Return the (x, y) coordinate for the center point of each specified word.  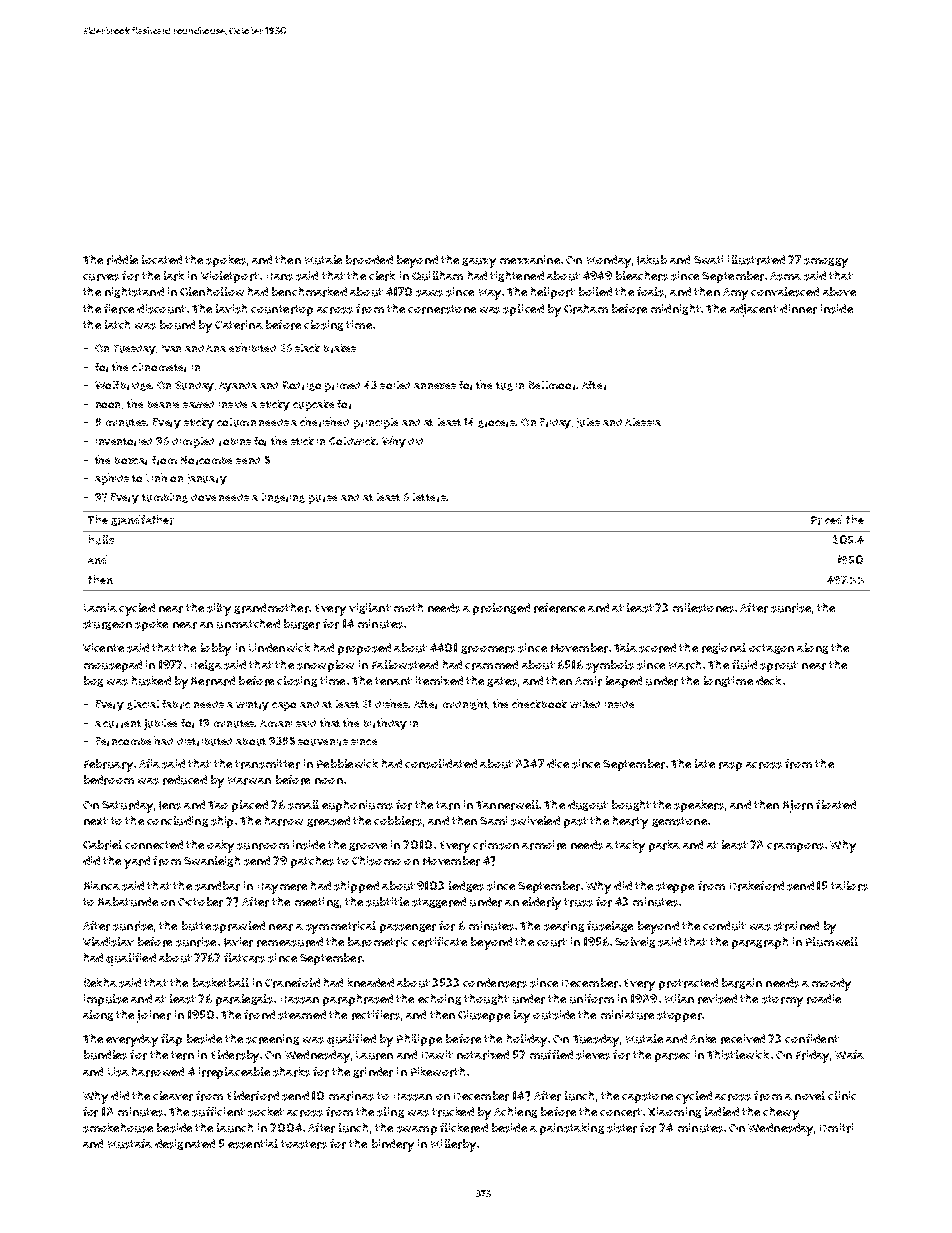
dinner (798, 309)
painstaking (572, 1129)
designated (185, 1144)
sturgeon (107, 625)
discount (161, 309)
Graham (586, 309)
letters (429, 497)
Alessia (643, 422)
